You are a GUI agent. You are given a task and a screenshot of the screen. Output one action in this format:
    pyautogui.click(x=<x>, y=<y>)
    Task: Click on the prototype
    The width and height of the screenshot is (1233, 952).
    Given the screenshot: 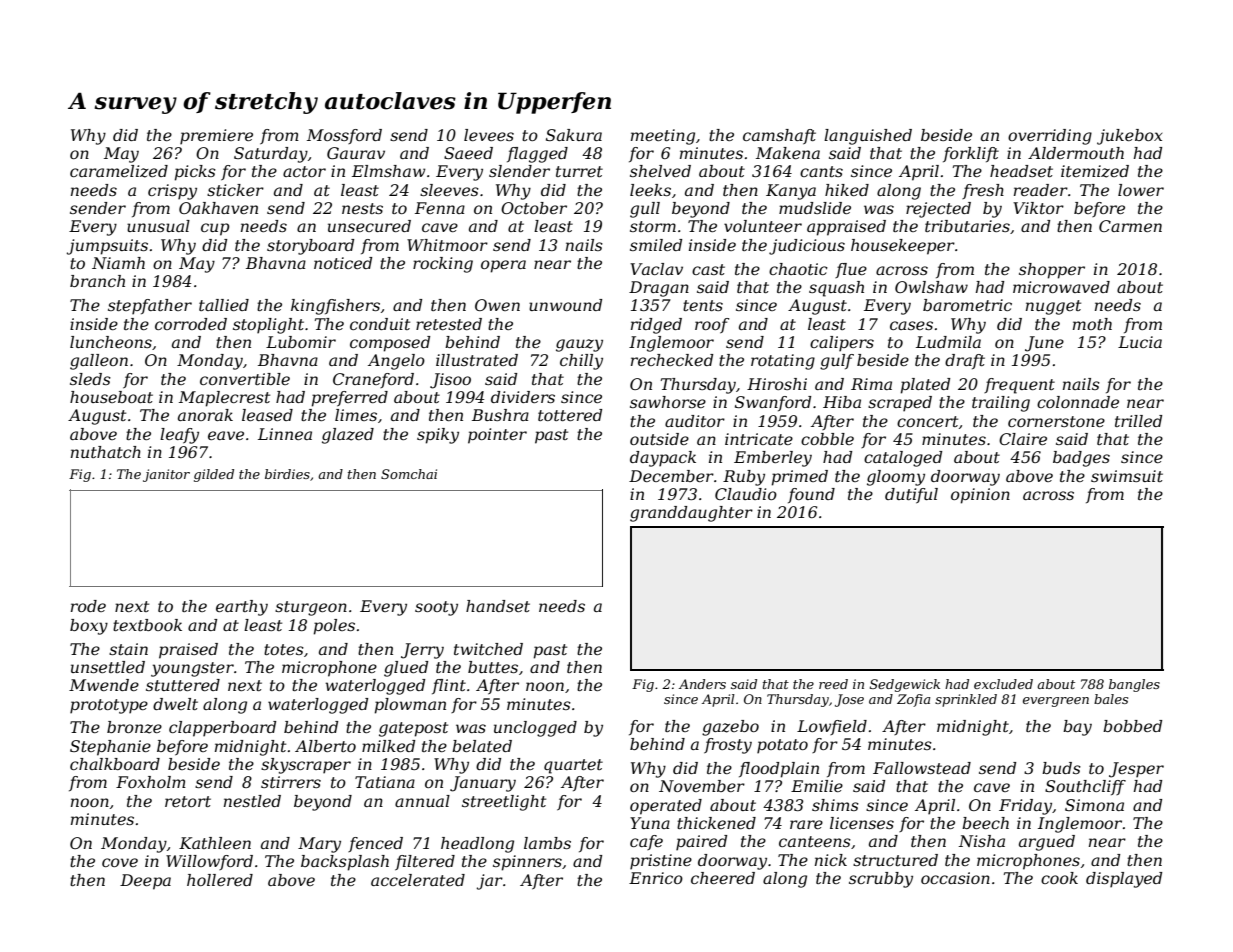 What is the action you would take?
    pyautogui.click(x=109, y=706)
